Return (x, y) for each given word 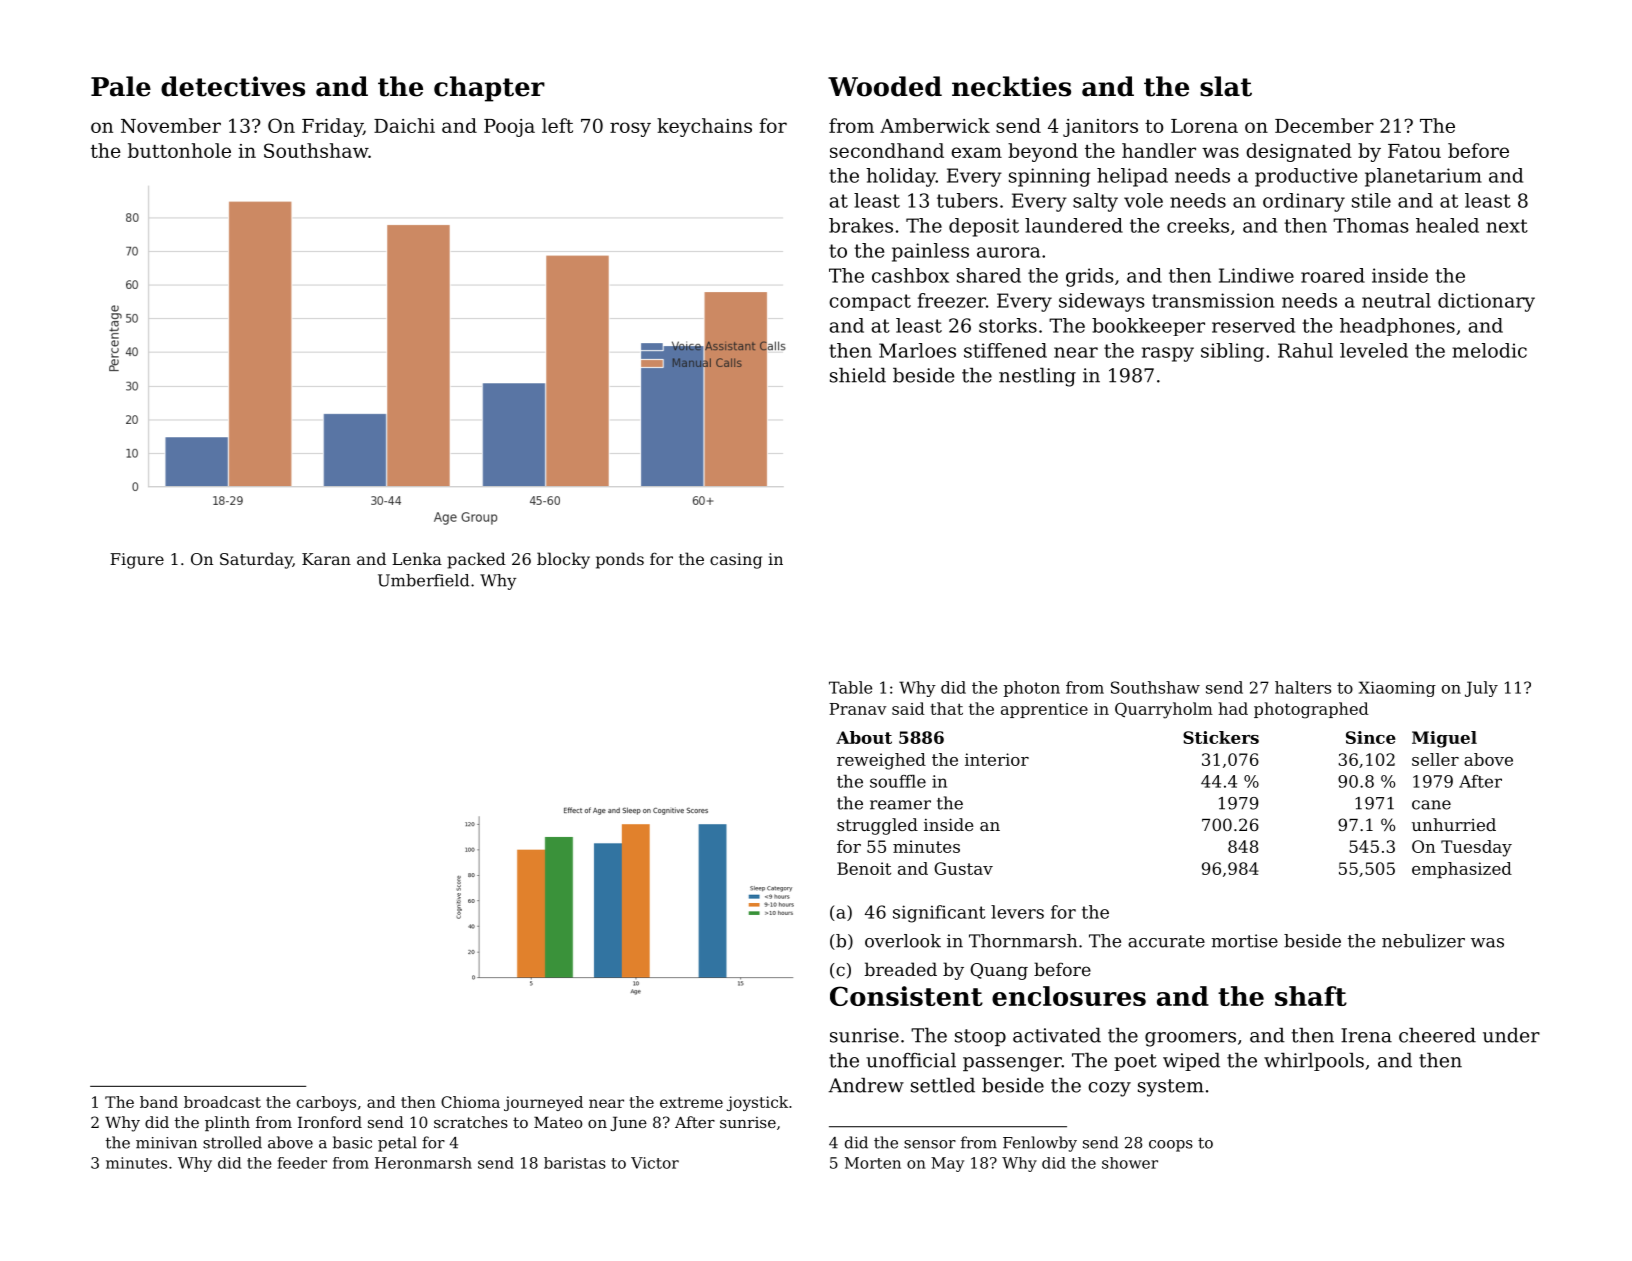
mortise (1244, 941)
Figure (137, 561)
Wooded (885, 86)
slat (1226, 86)
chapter (489, 89)
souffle (898, 781)
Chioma (470, 1102)
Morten (873, 1163)
